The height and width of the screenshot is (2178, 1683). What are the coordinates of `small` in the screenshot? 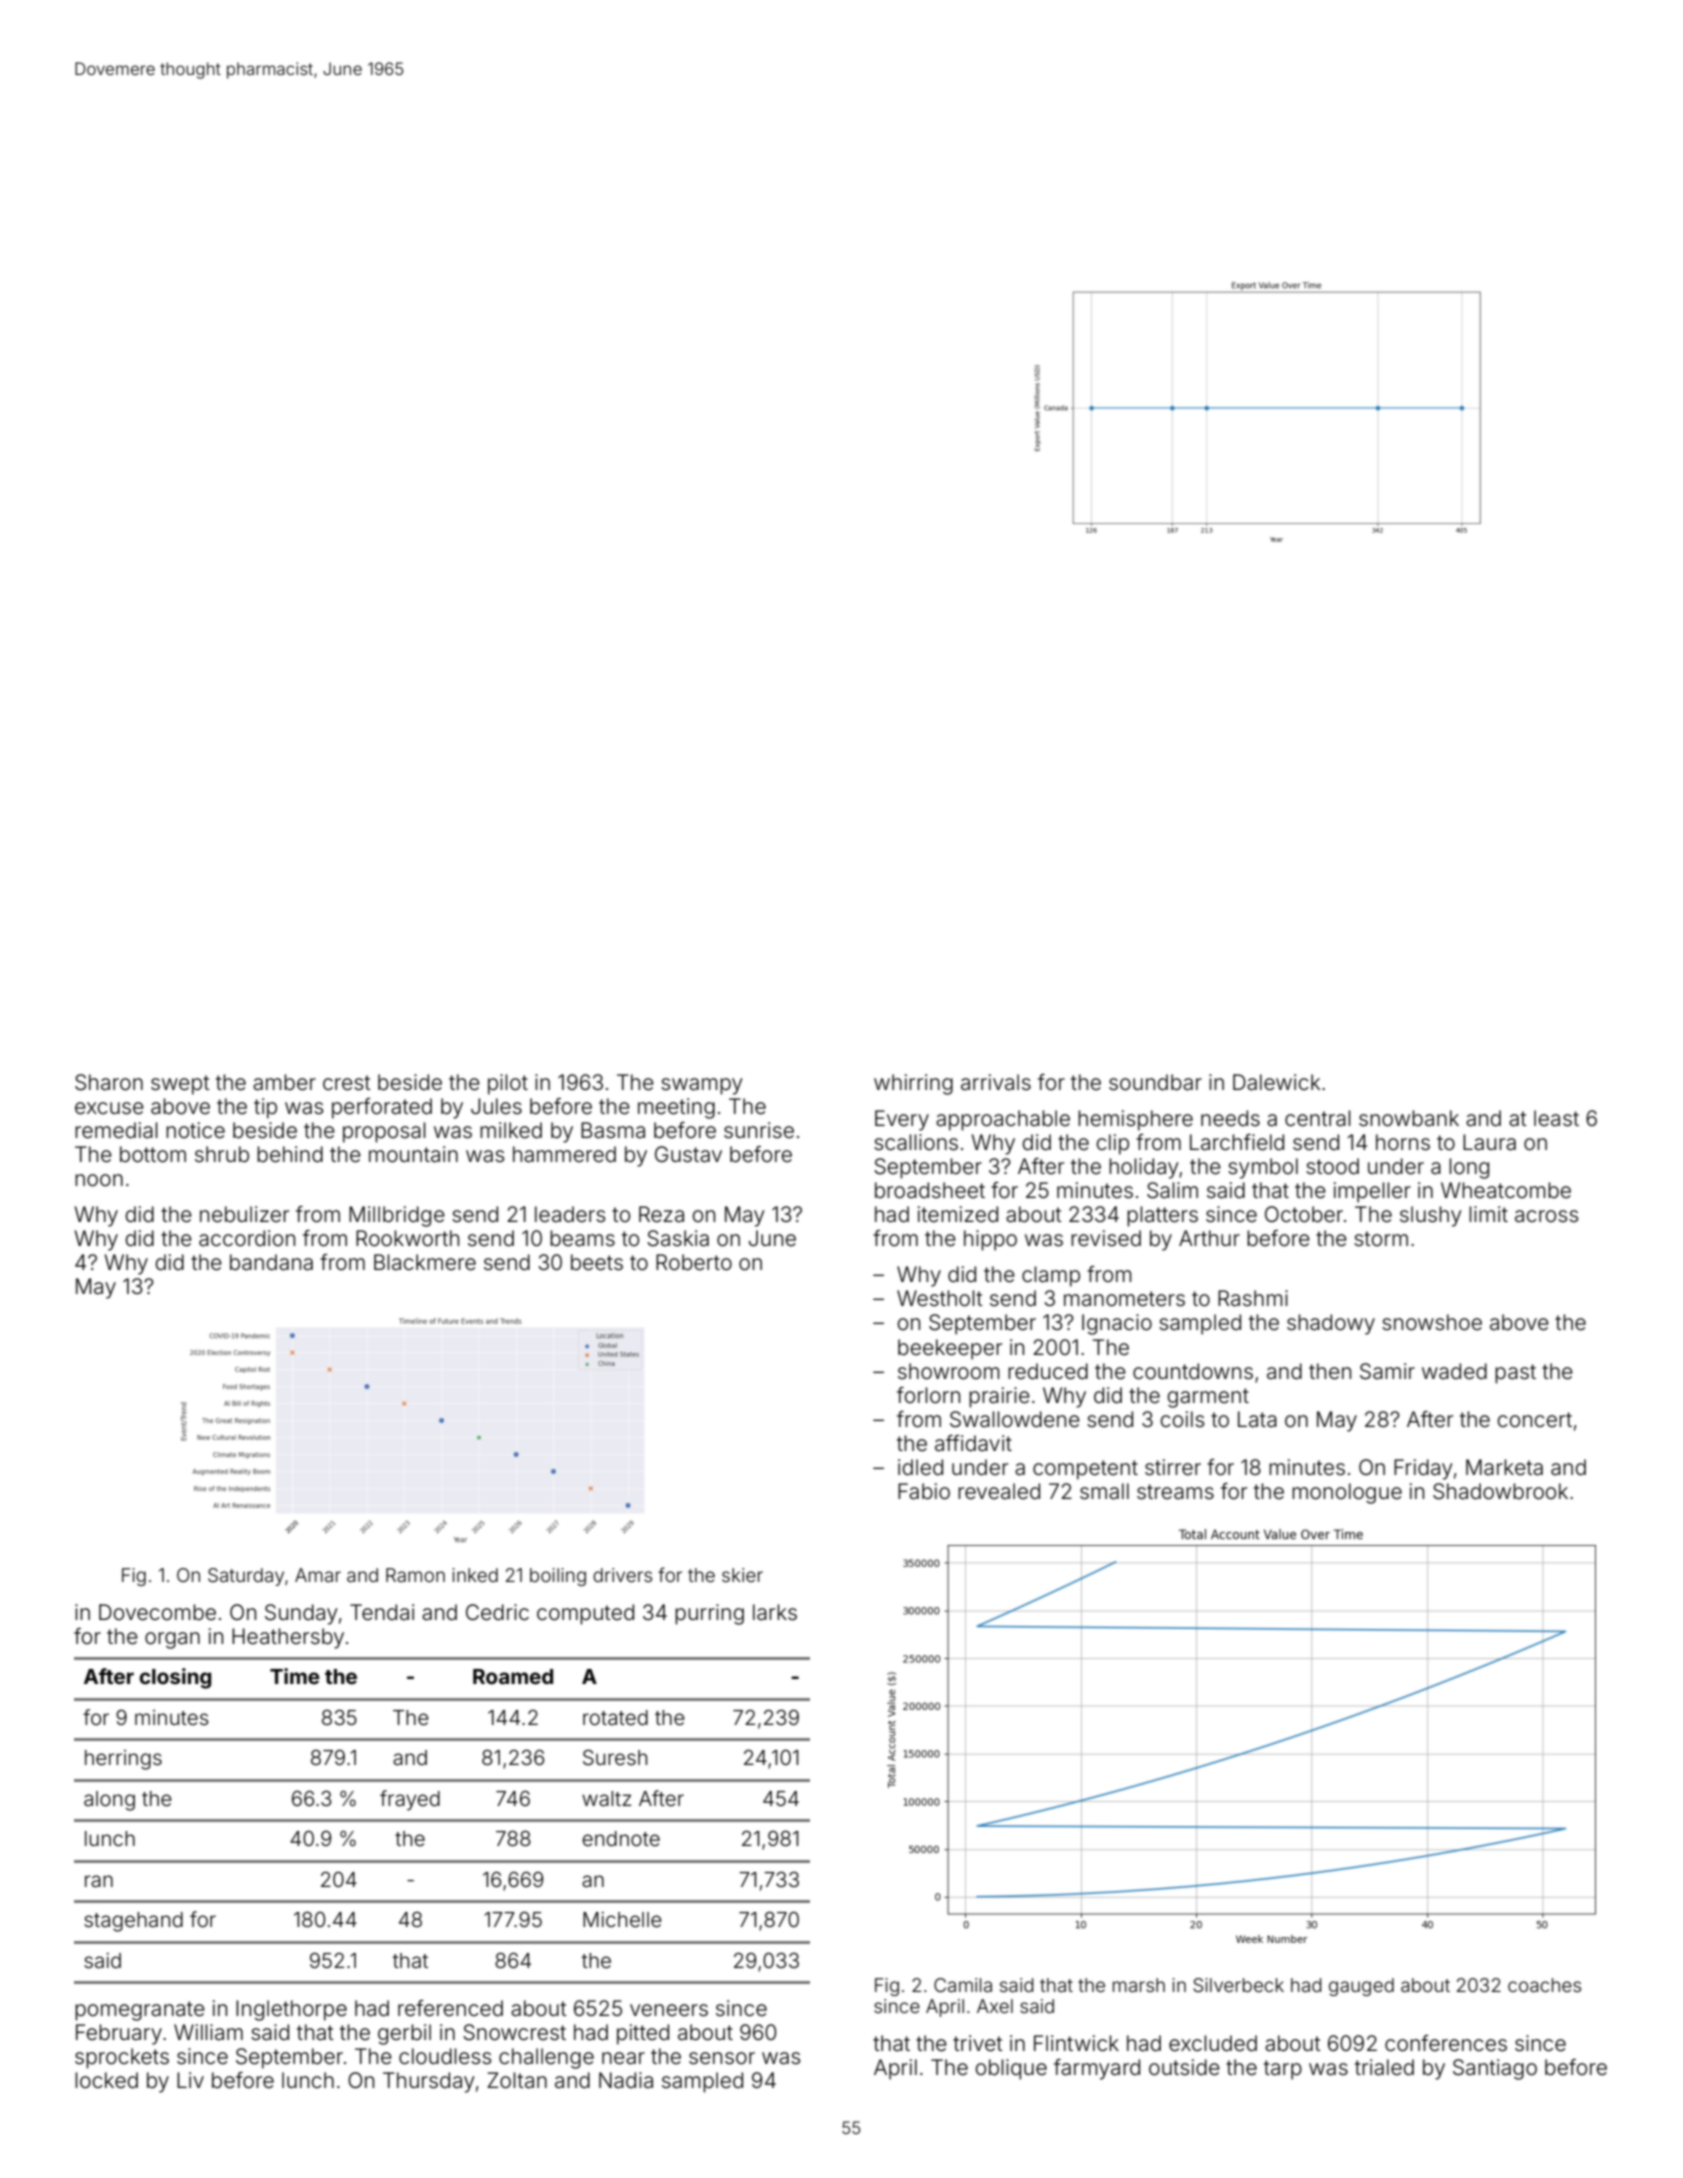 It's located at (1104, 1491).
